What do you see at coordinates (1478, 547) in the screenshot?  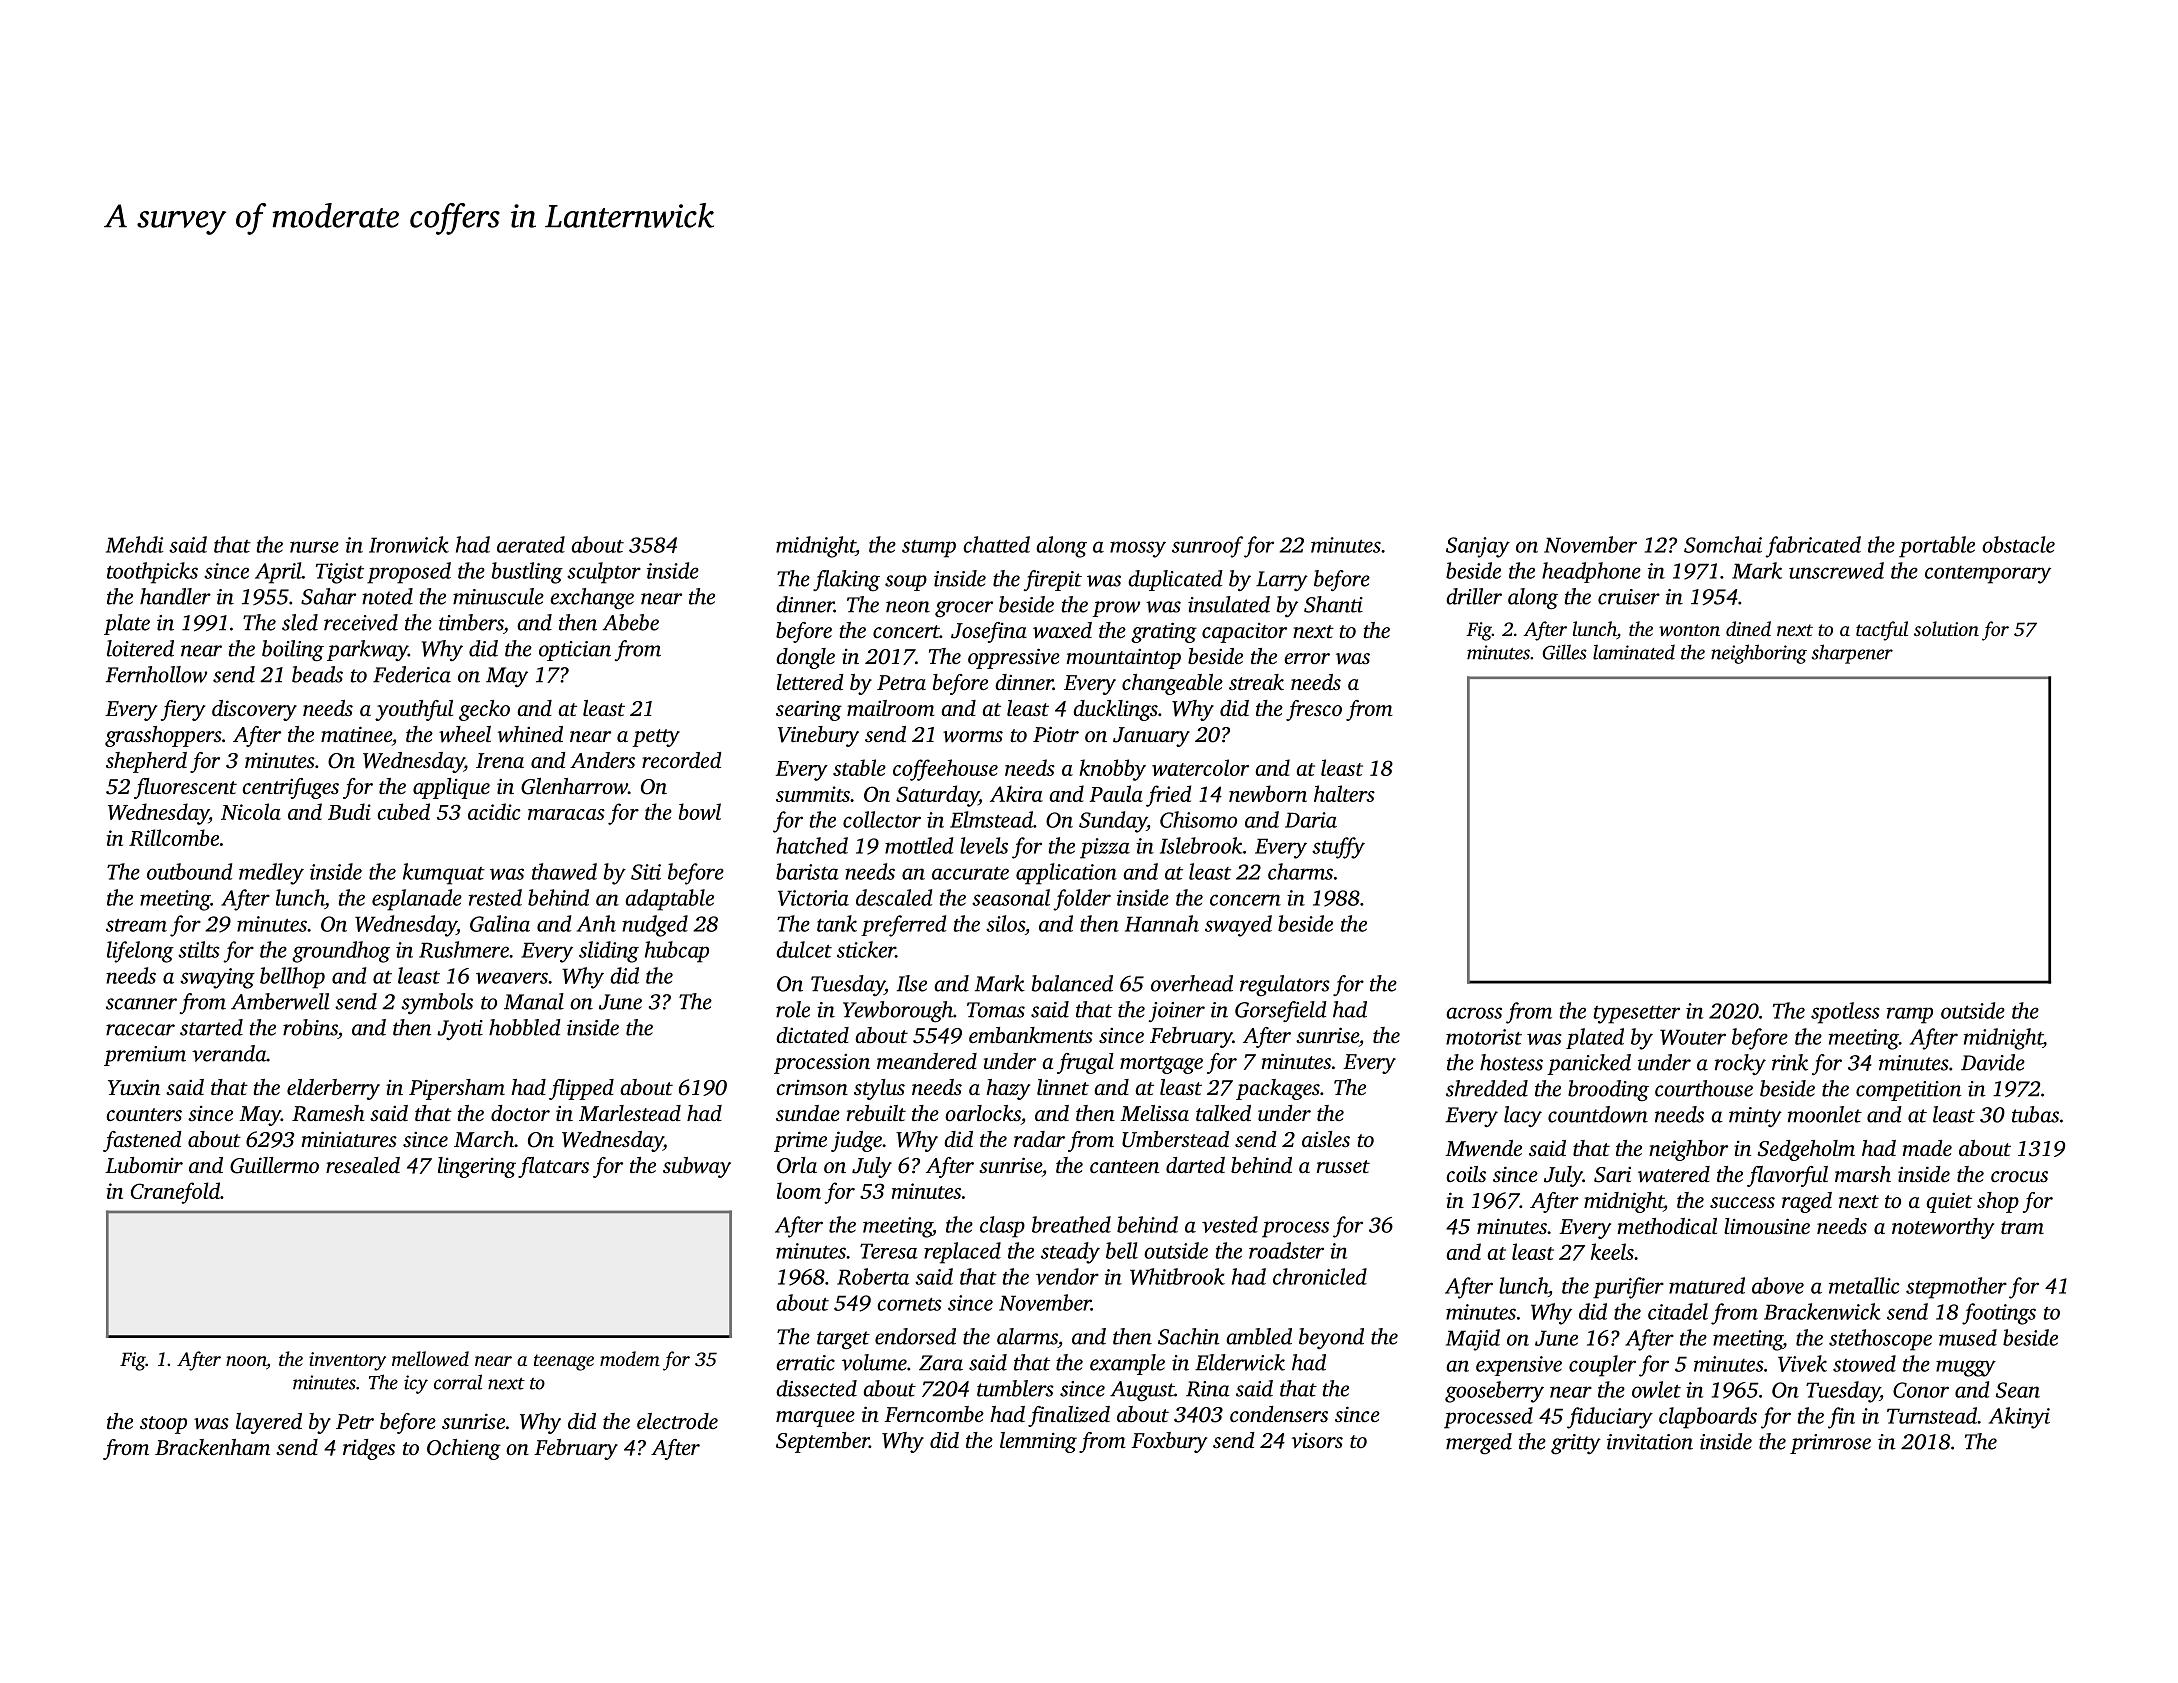 I see `Sanjay` at bounding box center [1478, 547].
